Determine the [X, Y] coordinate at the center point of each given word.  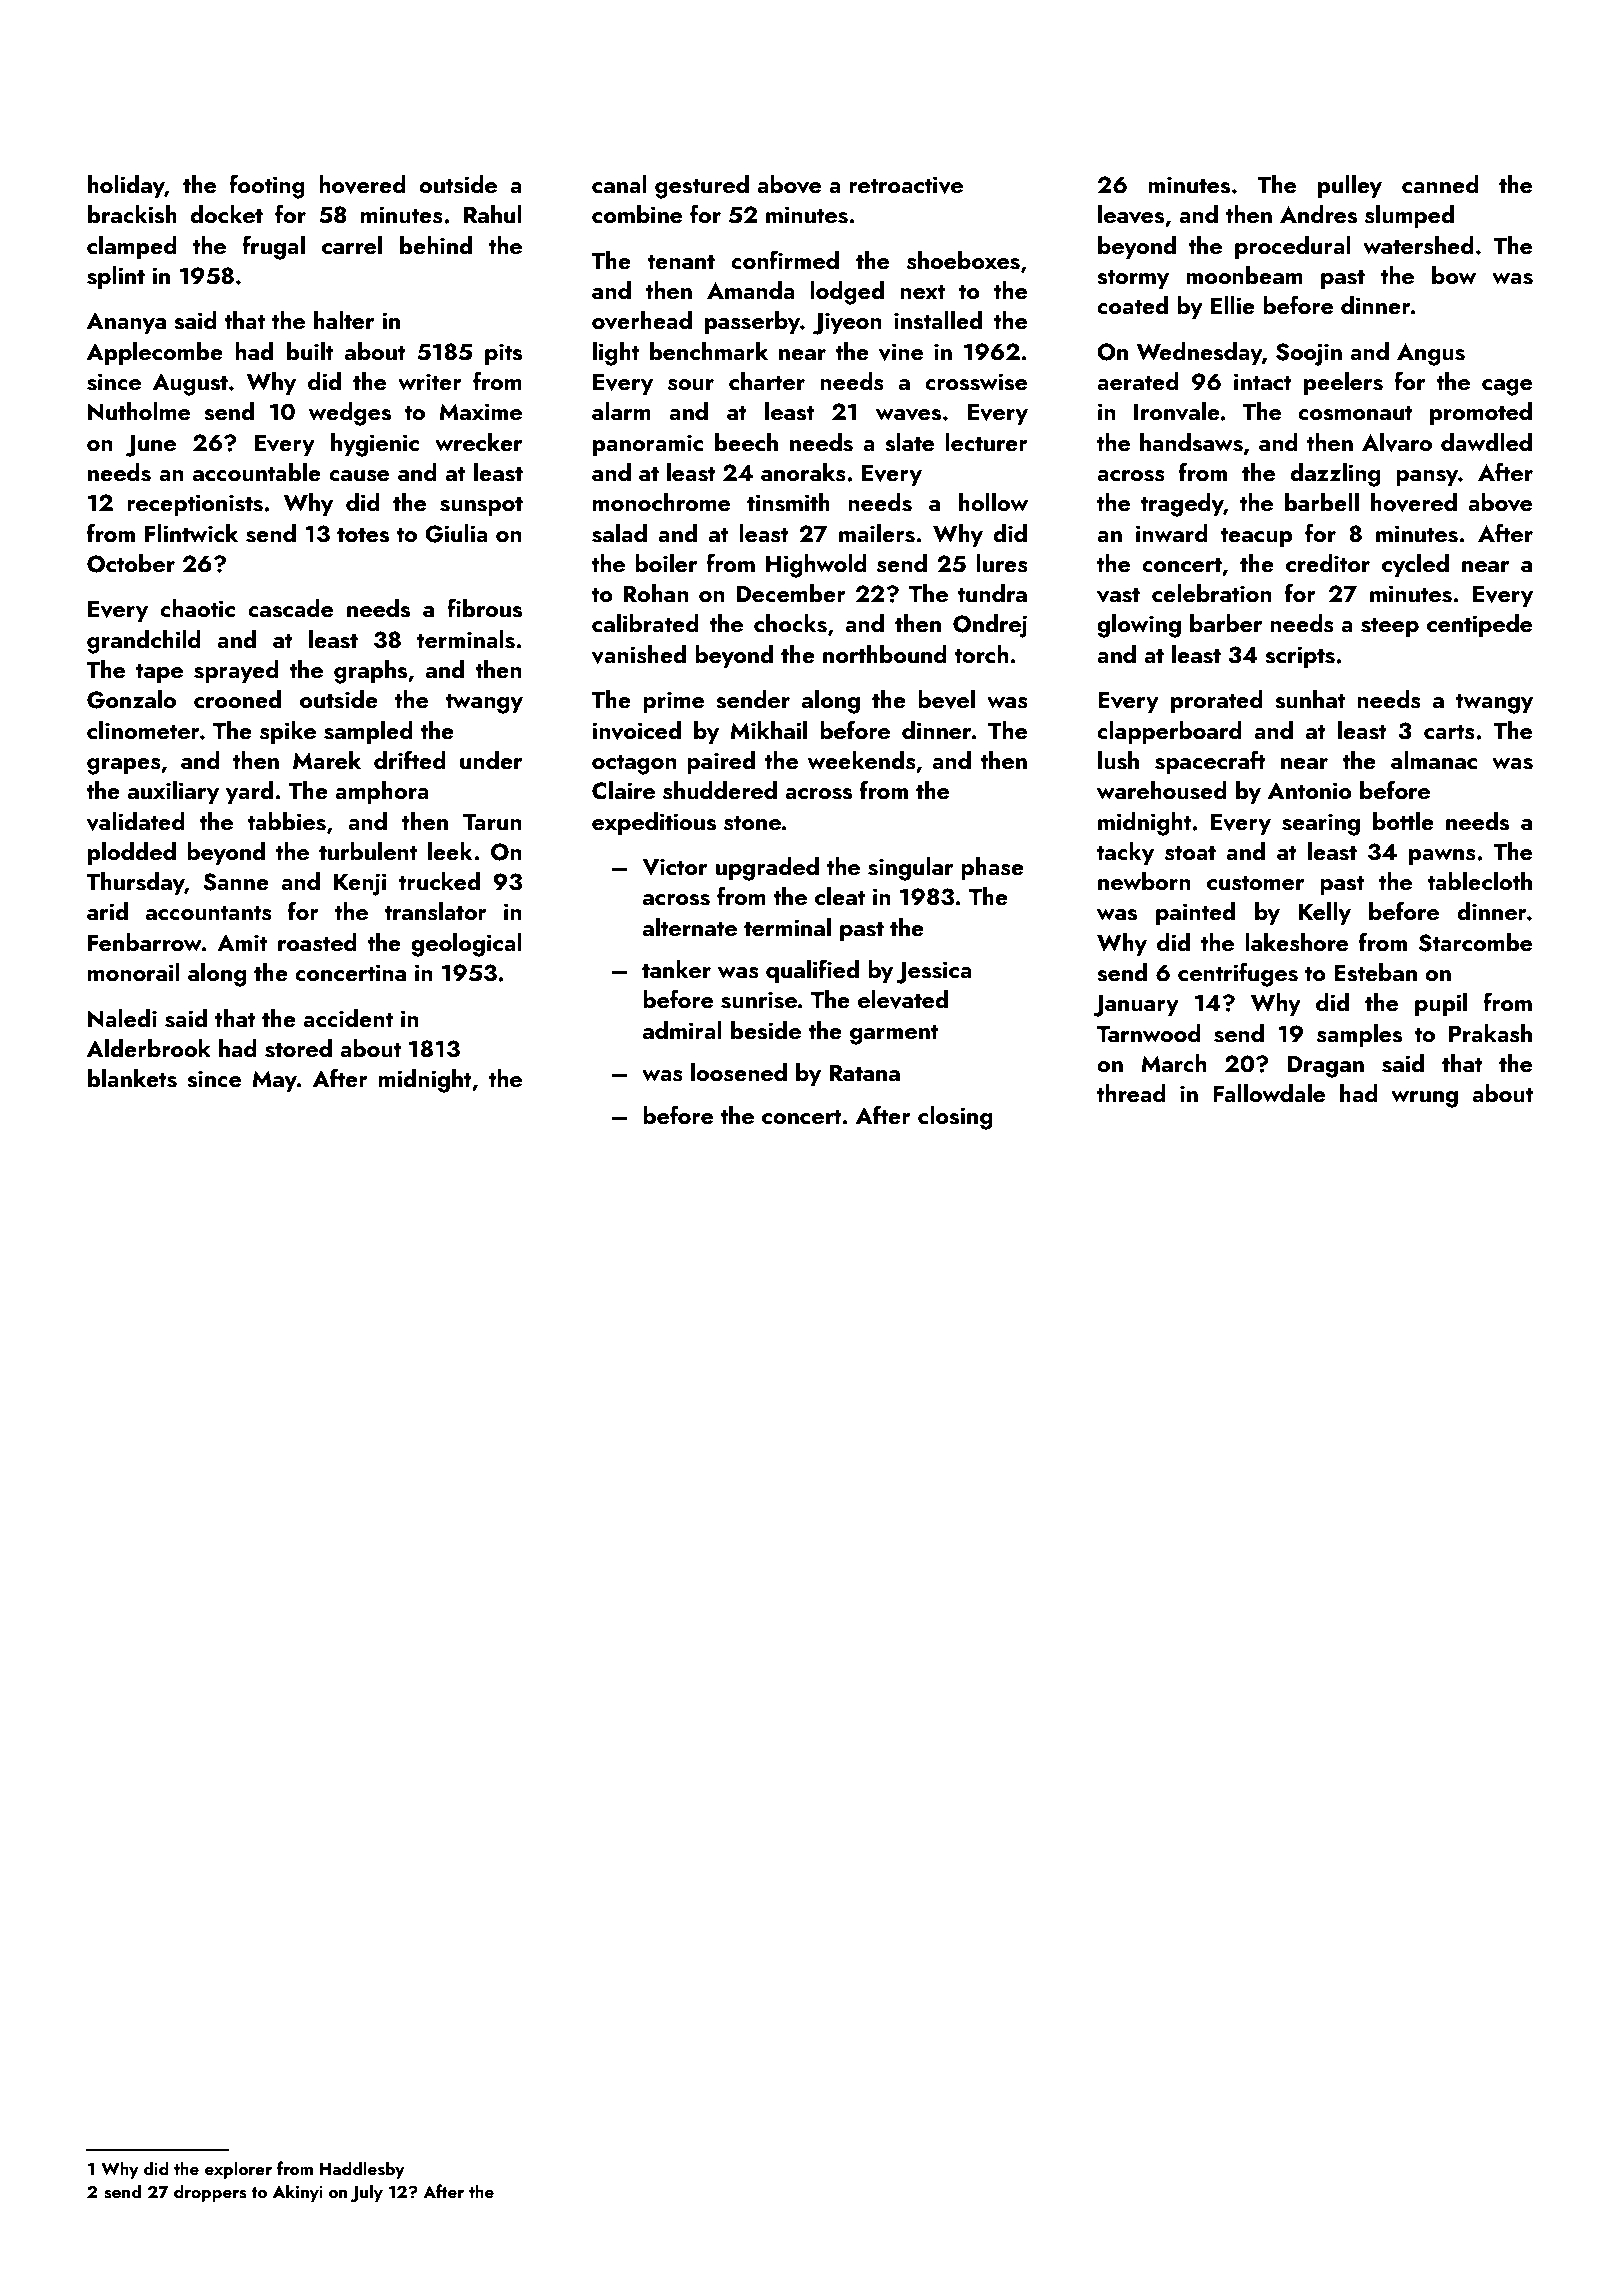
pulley [1350, 186]
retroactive [906, 185]
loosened [739, 1072]
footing [267, 186]
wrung [1424, 1099]
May [274, 1081]
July [367, 2193]
